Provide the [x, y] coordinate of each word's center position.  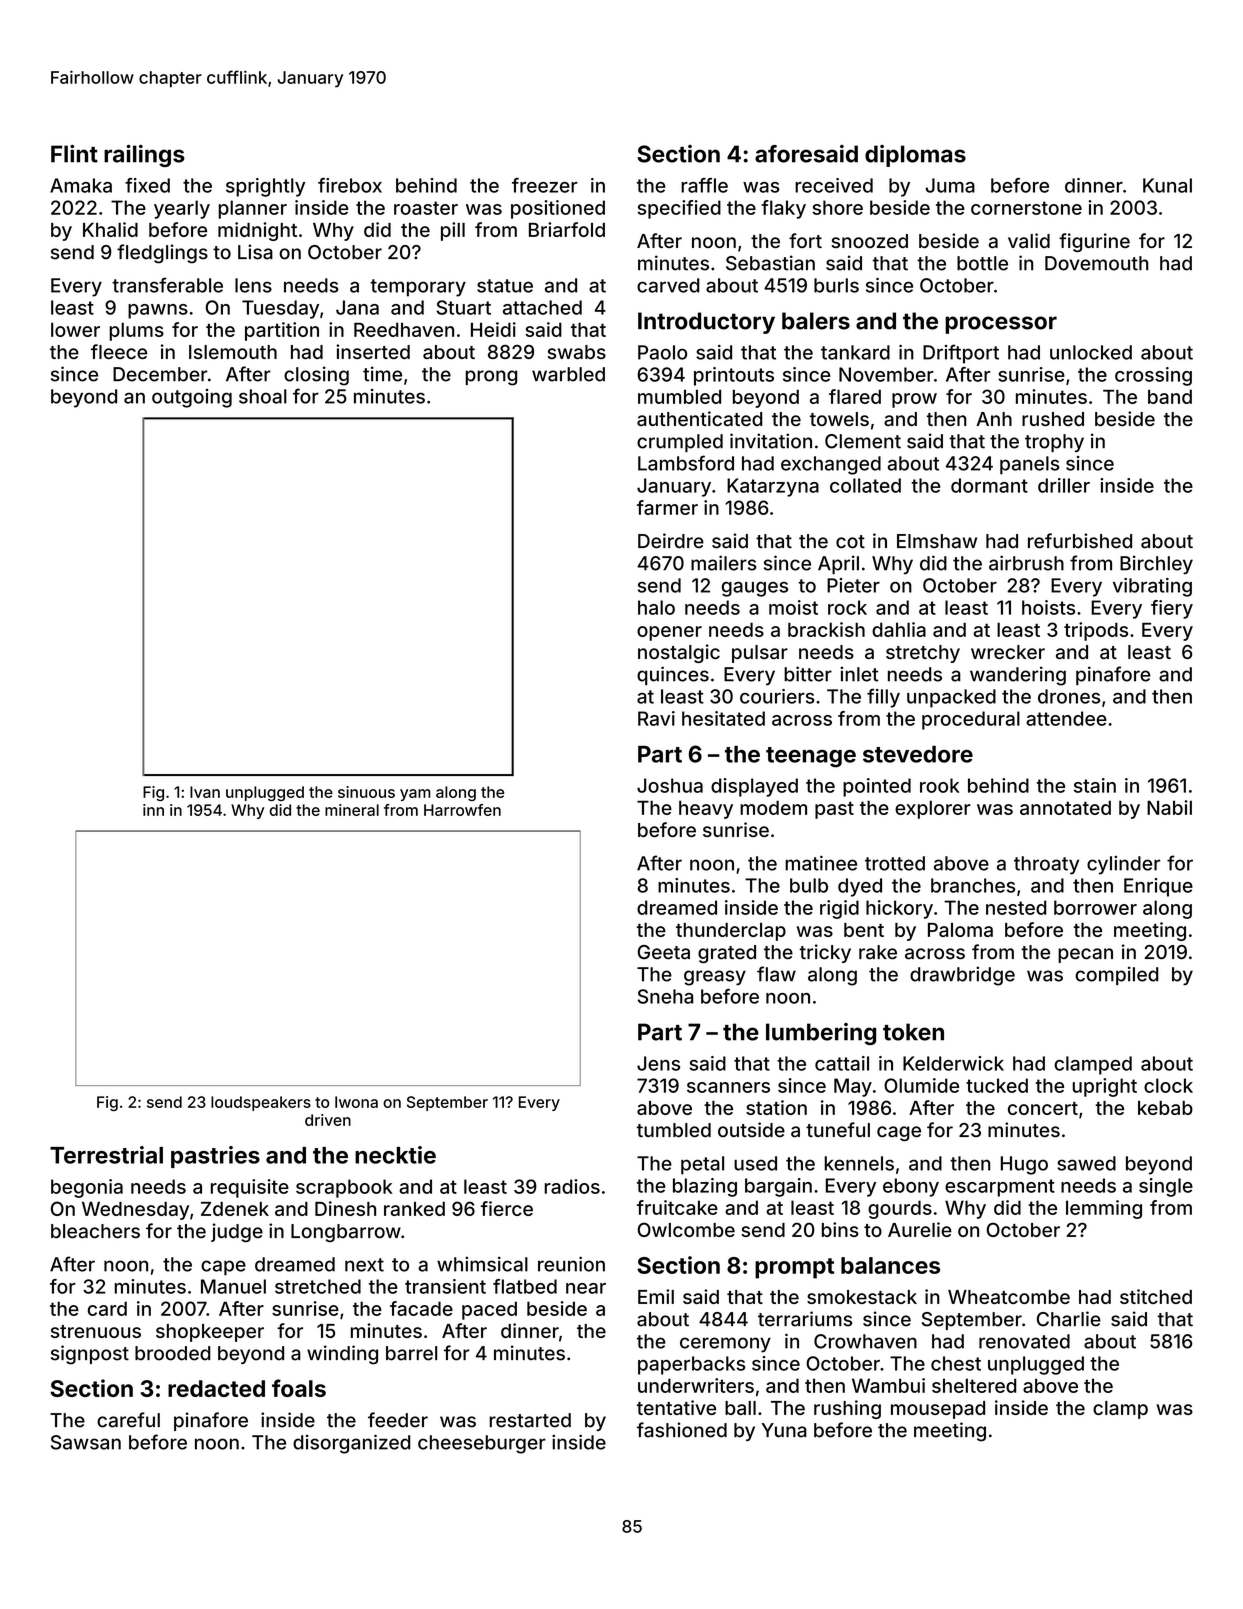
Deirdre [671, 541]
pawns [158, 311]
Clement [863, 441]
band [1170, 396]
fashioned [682, 1430]
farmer [667, 507]
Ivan [205, 792]
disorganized [351, 1444]
